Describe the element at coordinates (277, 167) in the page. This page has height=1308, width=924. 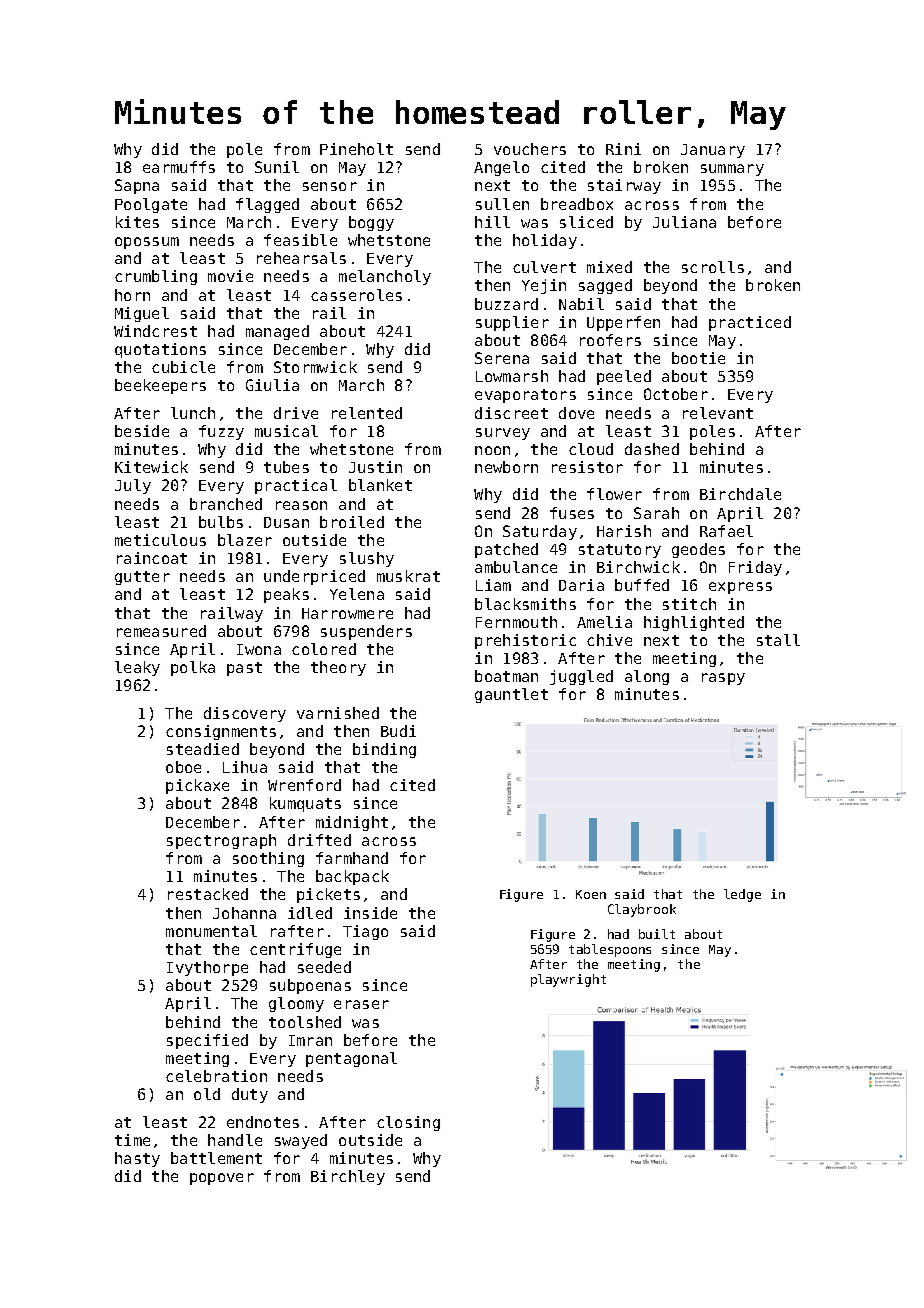
I see `Sunil` at that location.
